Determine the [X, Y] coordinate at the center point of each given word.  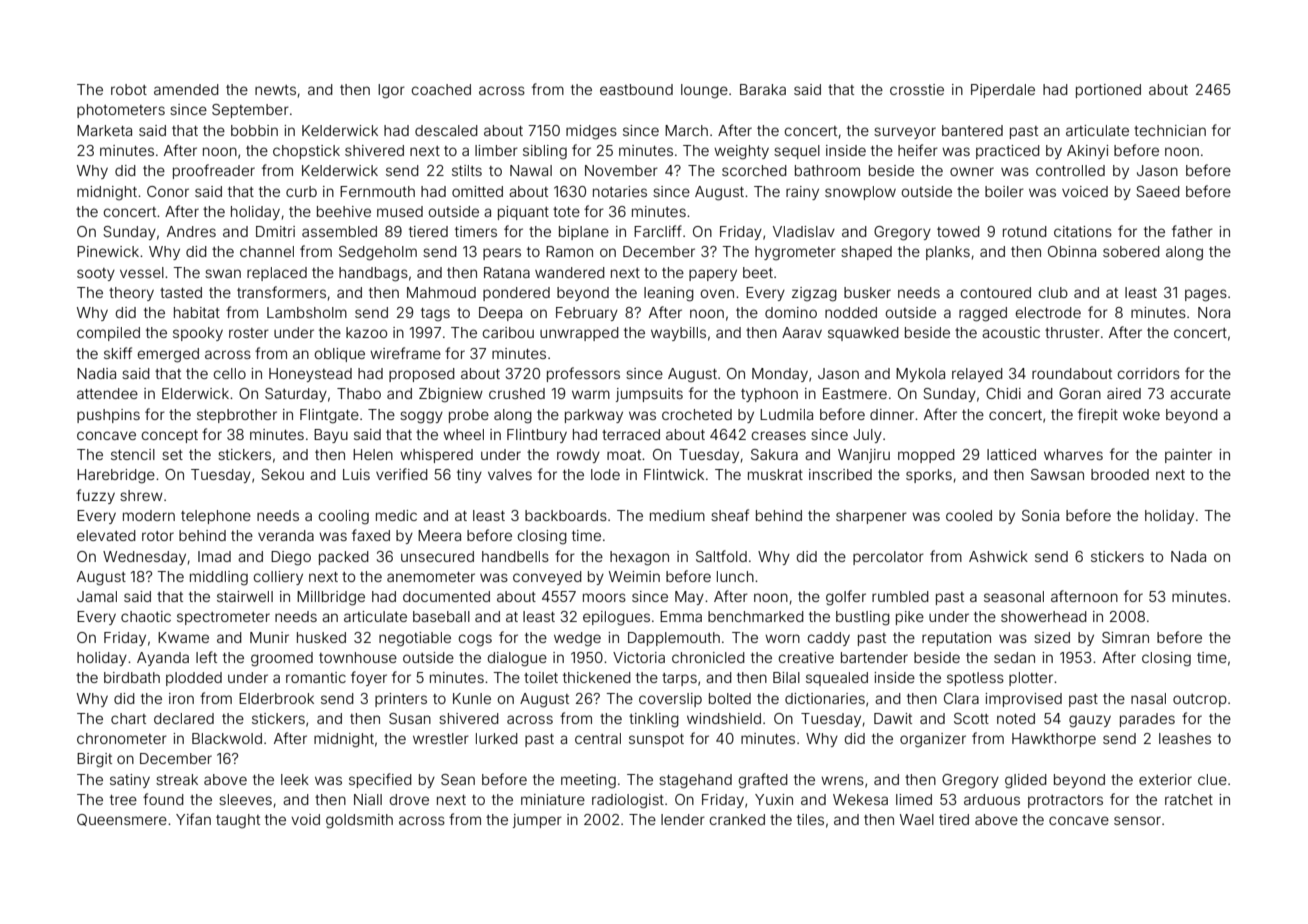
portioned [1108, 91]
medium [677, 515]
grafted [763, 781]
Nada [1188, 556]
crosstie [917, 89]
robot [129, 89]
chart [128, 718]
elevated [106, 535]
